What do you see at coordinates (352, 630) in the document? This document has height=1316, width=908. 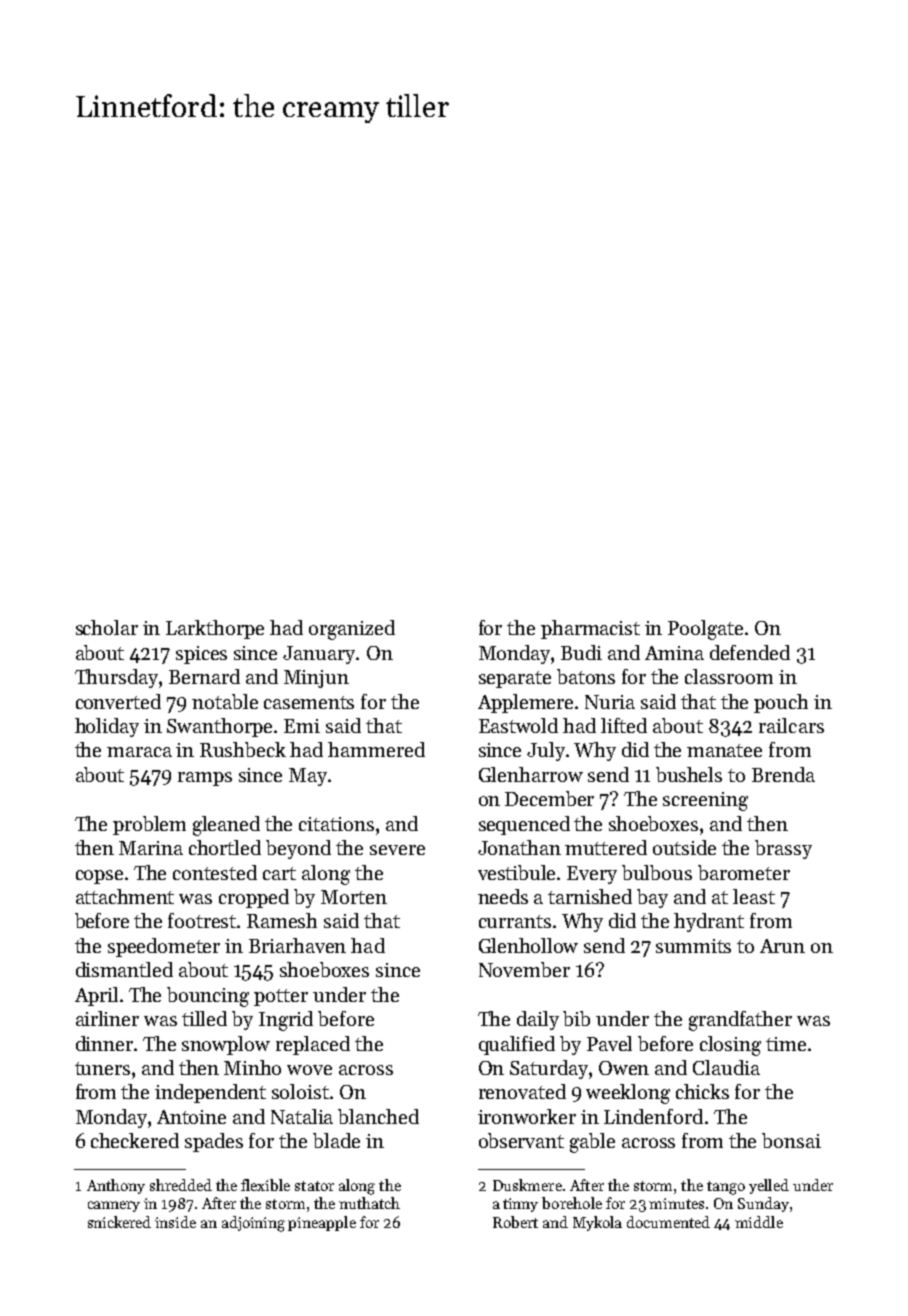 I see `organized` at bounding box center [352, 630].
